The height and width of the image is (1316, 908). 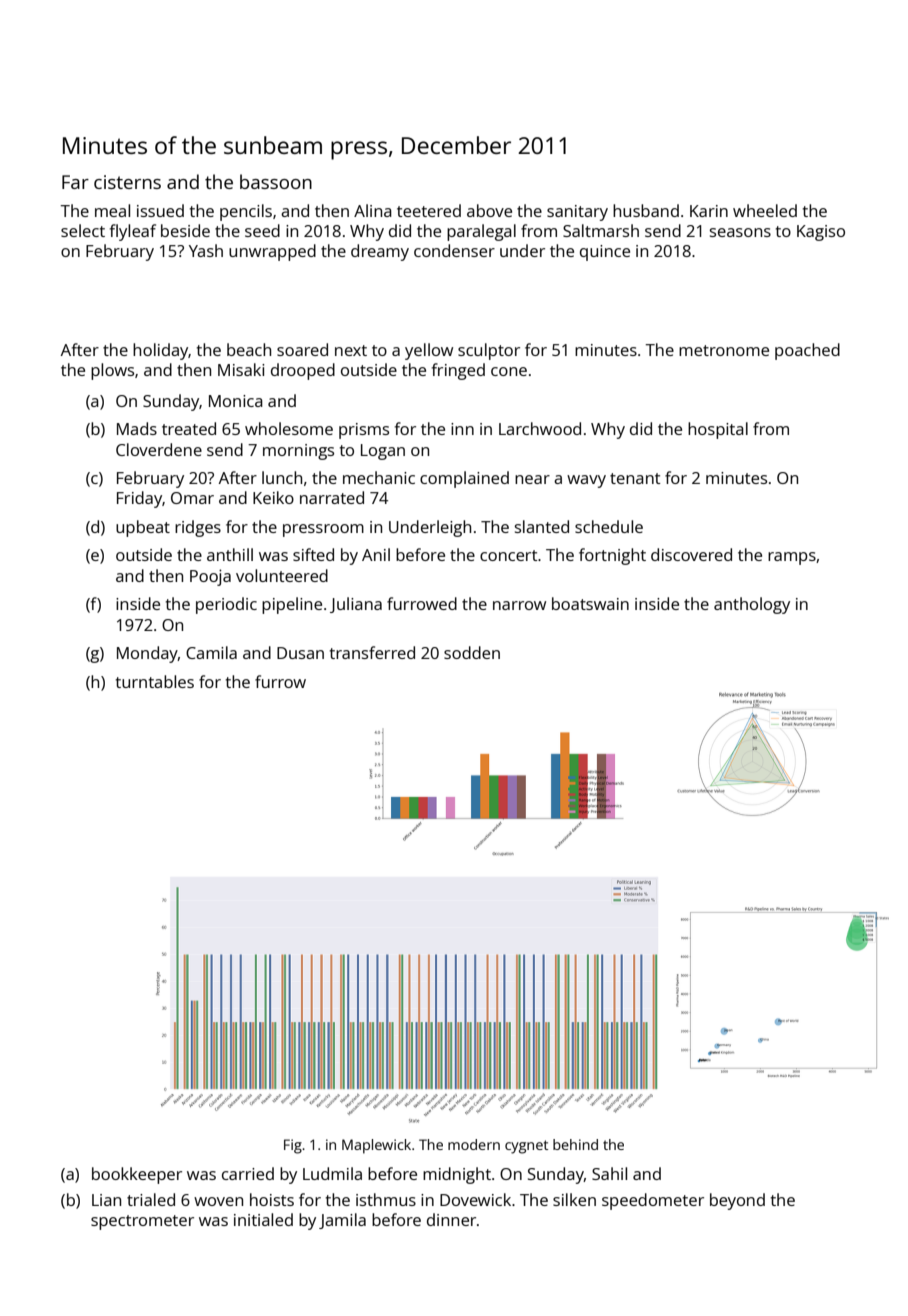 What do you see at coordinates (379, 477) in the image?
I see `mechanic` at bounding box center [379, 477].
